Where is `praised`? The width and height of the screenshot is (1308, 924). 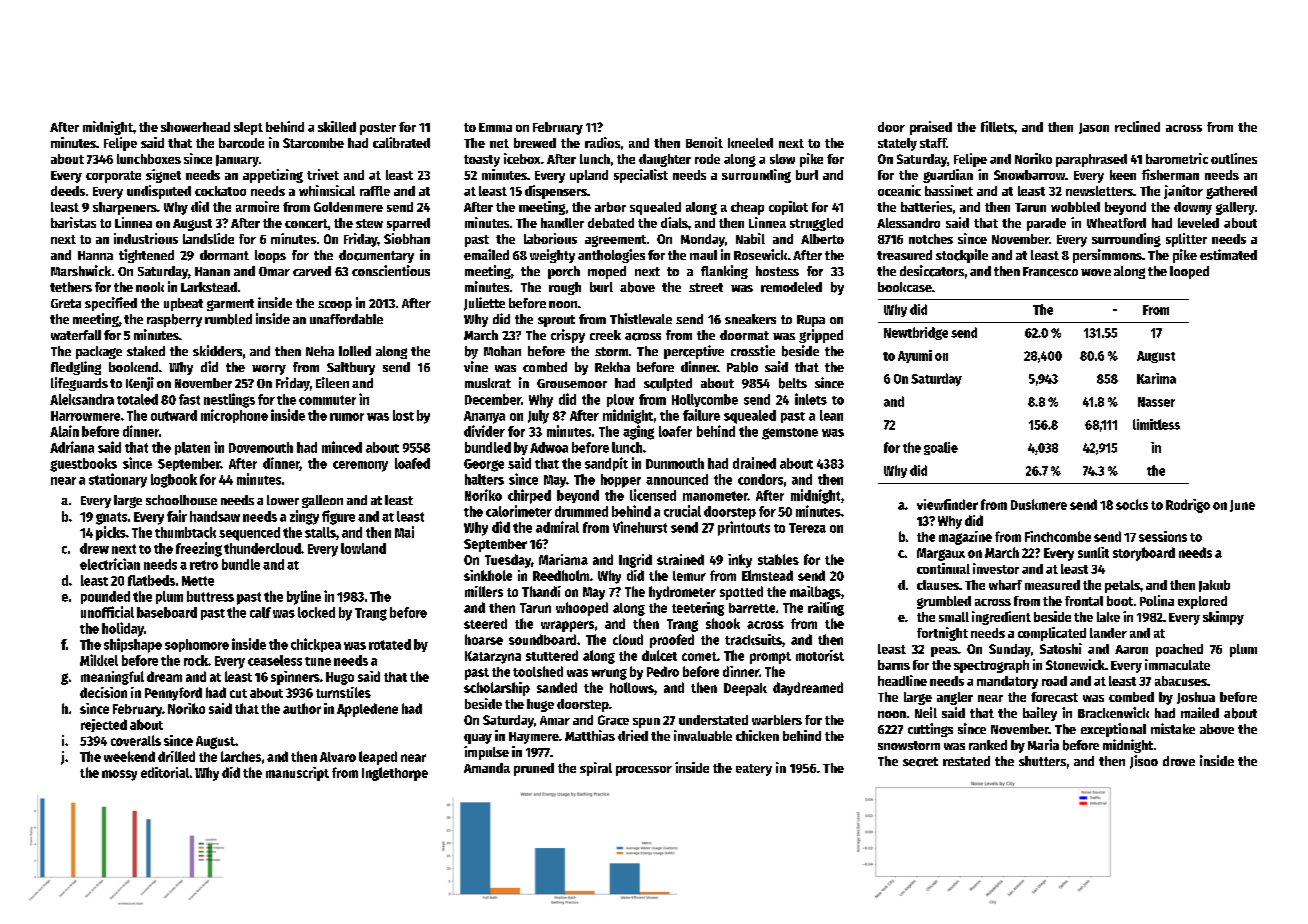
praised is located at coordinates (931, 128).
